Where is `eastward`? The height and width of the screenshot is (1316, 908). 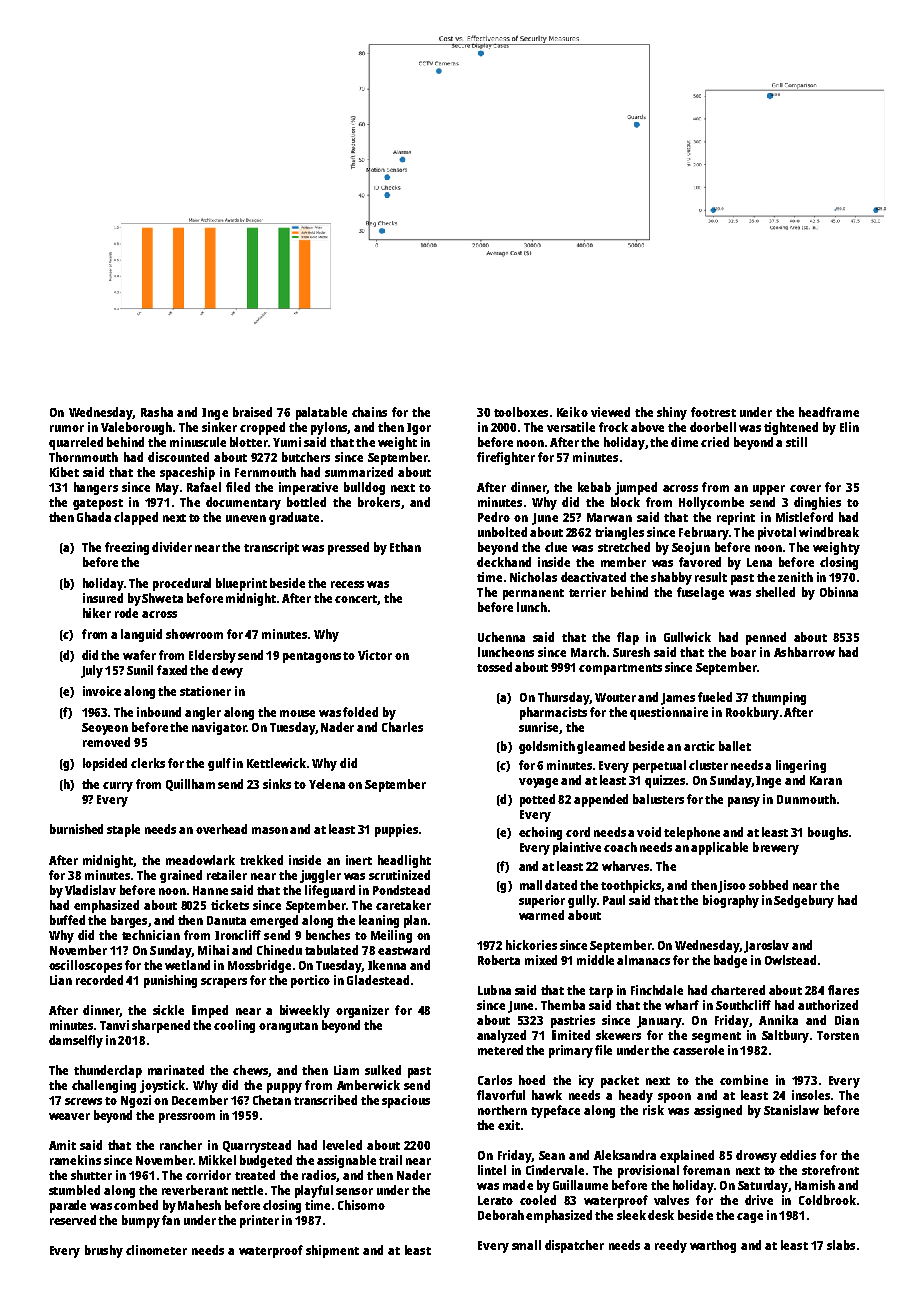 eastward is located at coordinates (404, 950).
